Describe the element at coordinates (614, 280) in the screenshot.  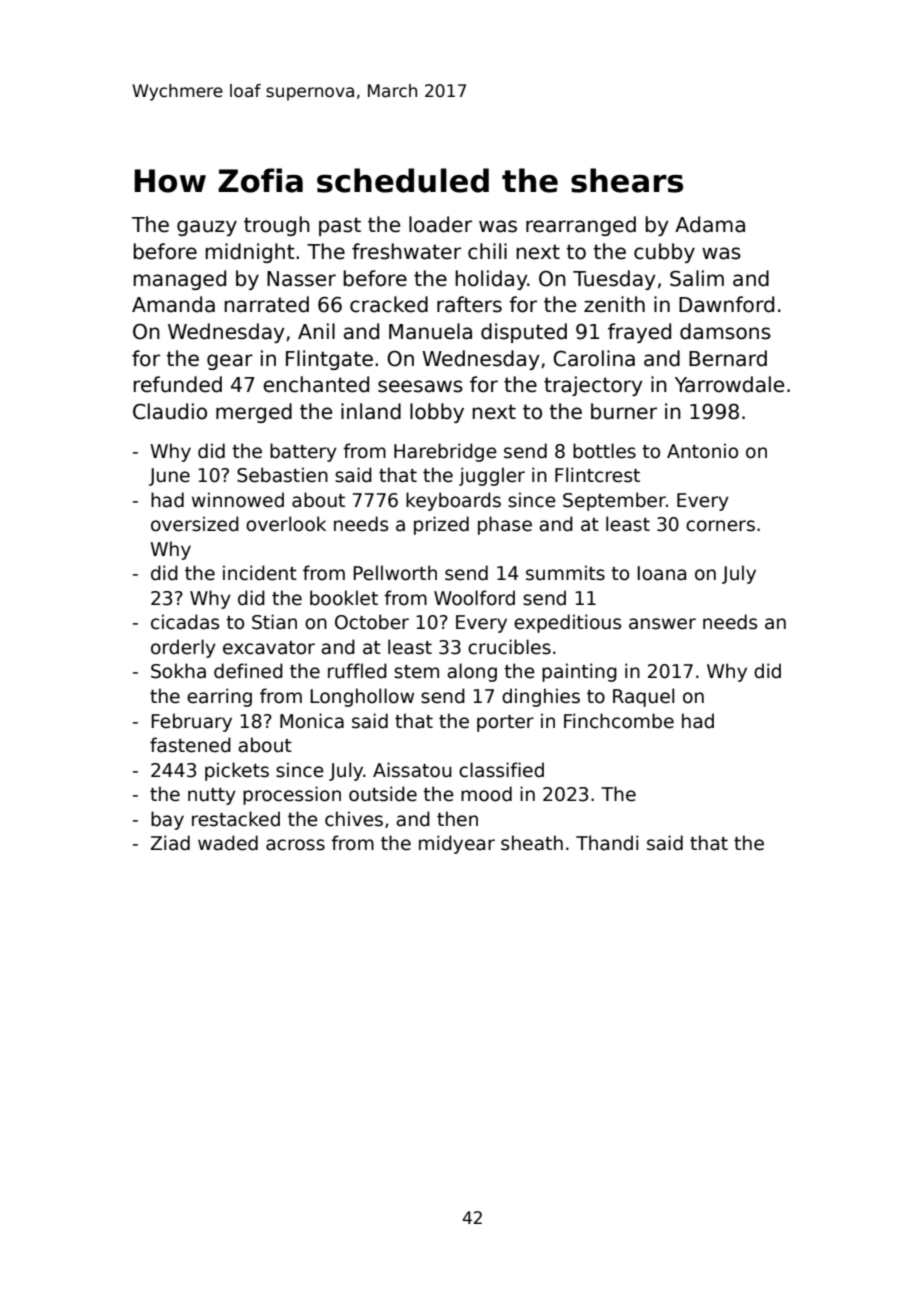
I see `Tuesday` at that location.
